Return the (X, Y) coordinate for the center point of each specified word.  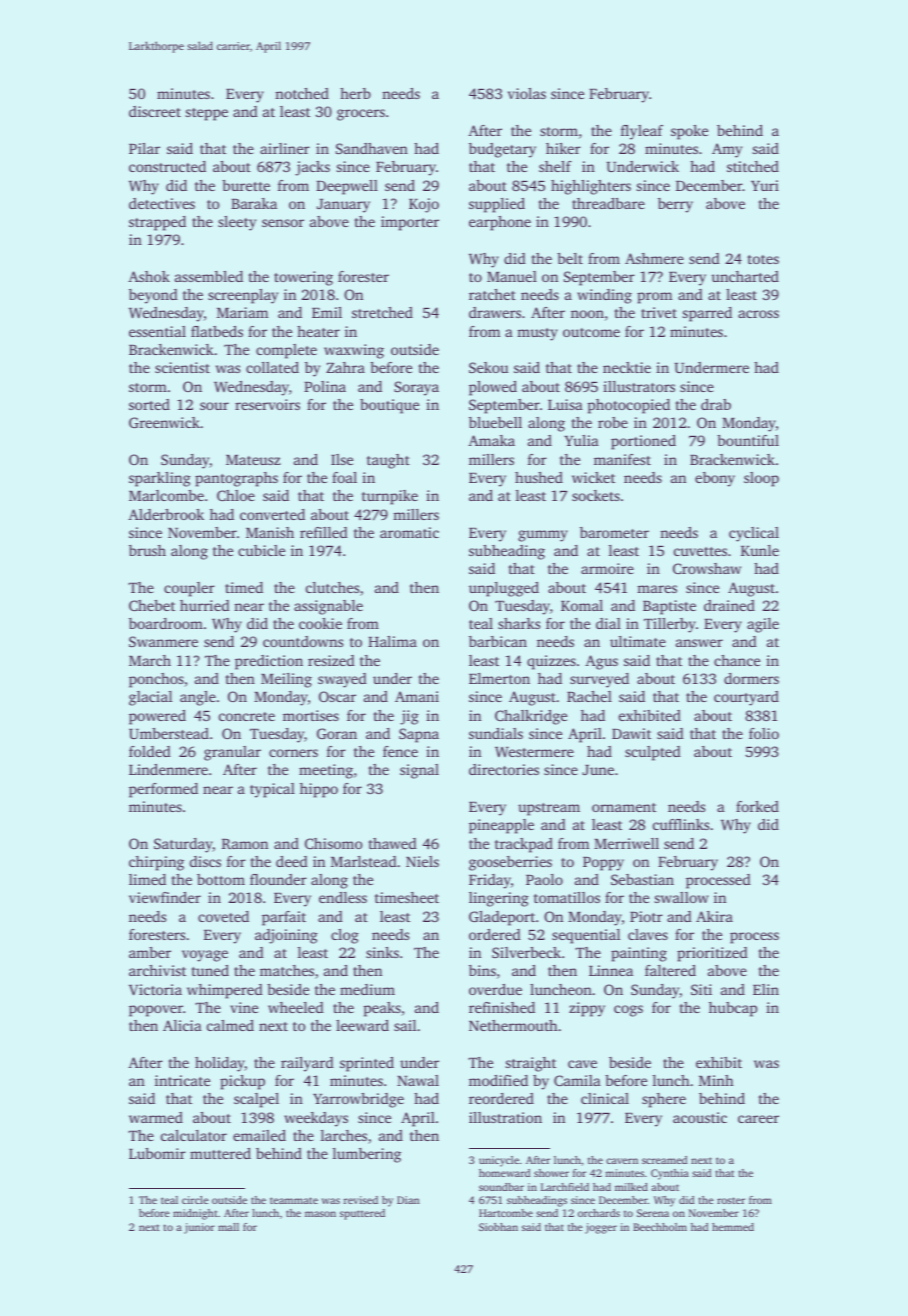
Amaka (491, 440)
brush (147, 550)
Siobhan (498, 1227)
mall (228, 1227)
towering (303, 278)
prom (654, 298)
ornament (624, 807)
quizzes (551, 662)
